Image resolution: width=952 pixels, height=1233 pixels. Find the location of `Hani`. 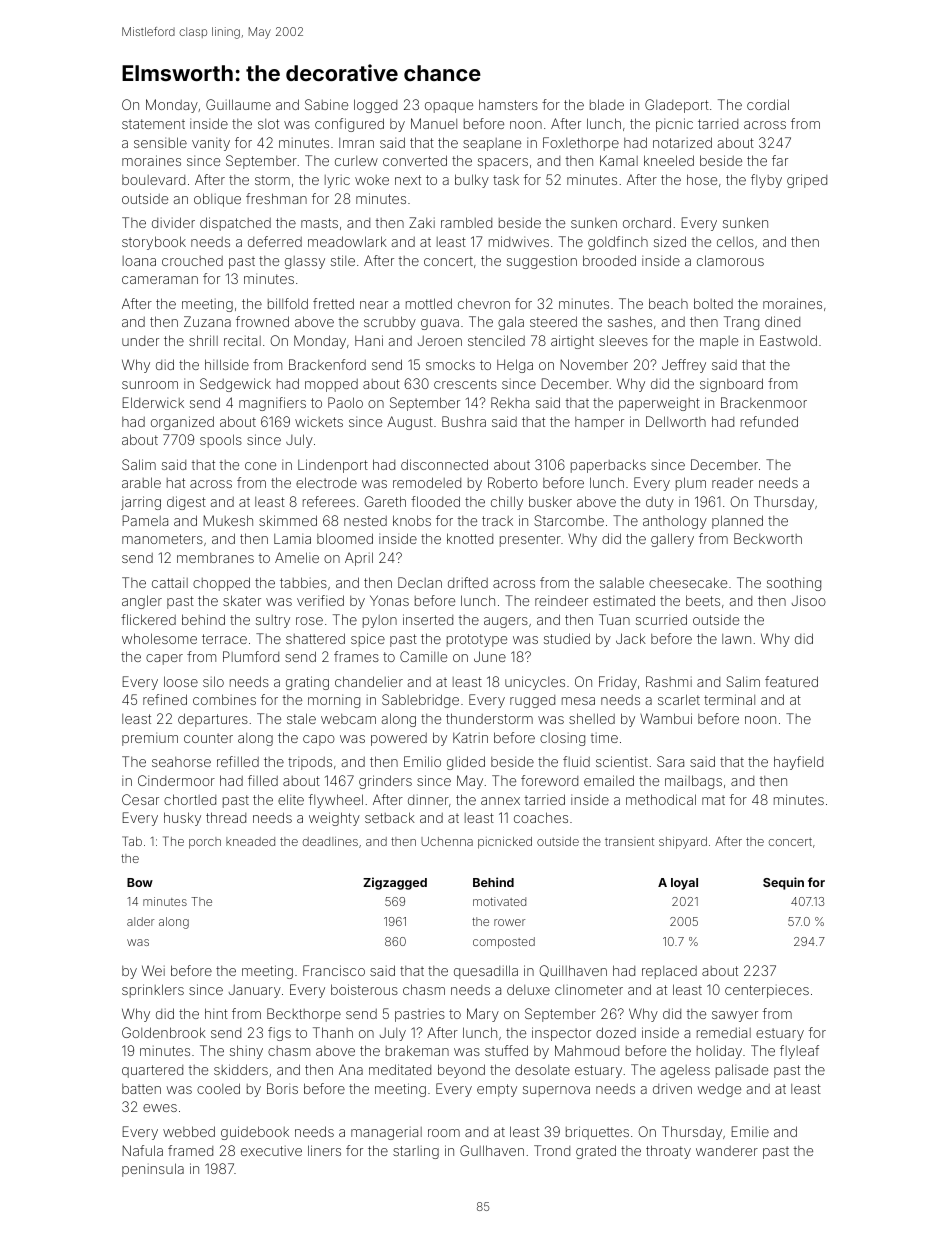

Hani is located at coordinates (369, 340).
